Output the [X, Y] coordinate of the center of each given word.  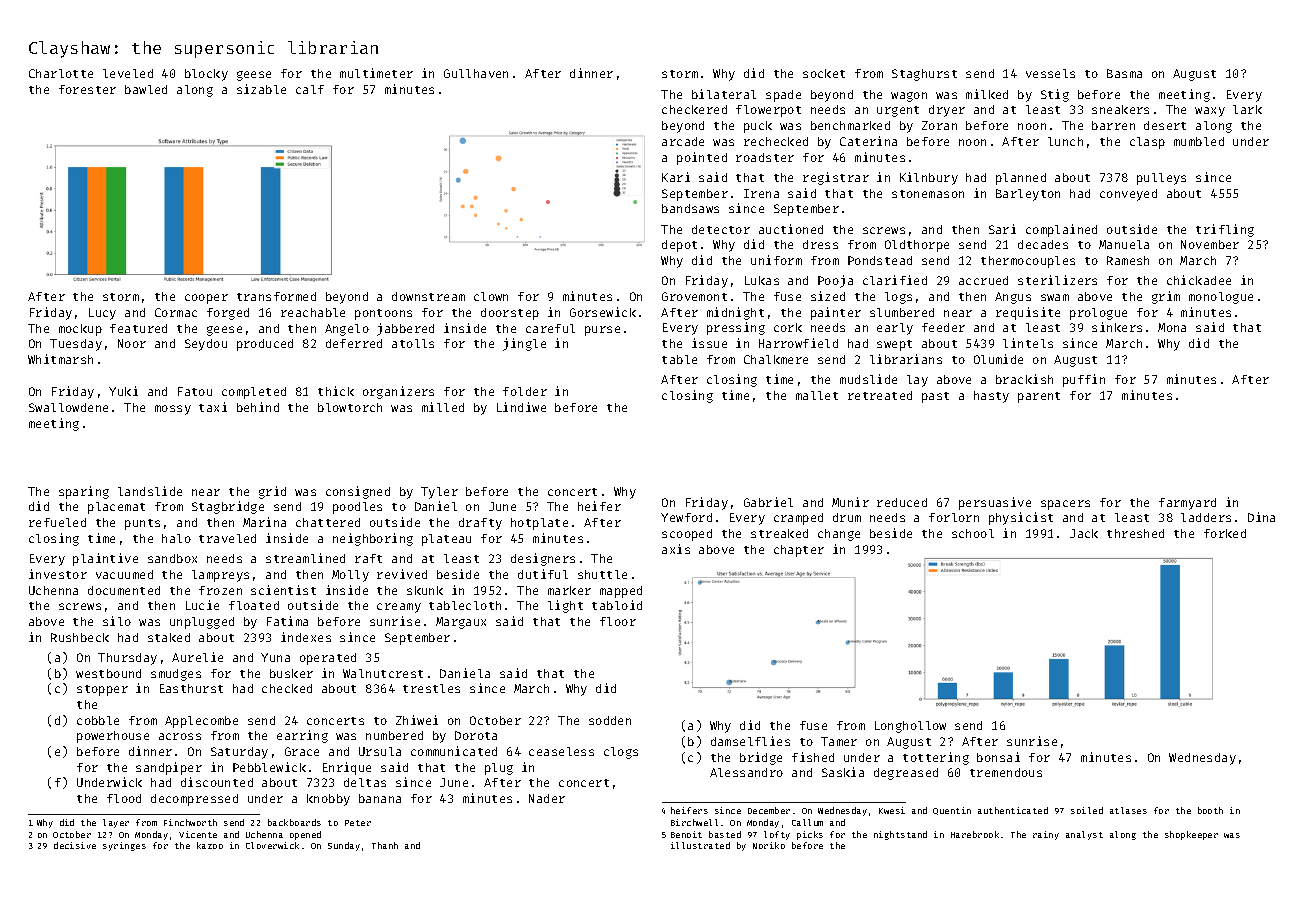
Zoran [939, 125]
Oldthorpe [917, 246]
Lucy [102, 314]
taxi [213, 407]
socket [824, 73]
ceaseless [561, 751]
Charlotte [61, 73]
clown [491, 296]
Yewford [686, 517]
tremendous [1006, 772]
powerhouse [113, 737]
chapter [799, 551]
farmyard [1187, 504]
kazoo [210, 845]
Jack [1084, 533]
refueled [57, 522]
